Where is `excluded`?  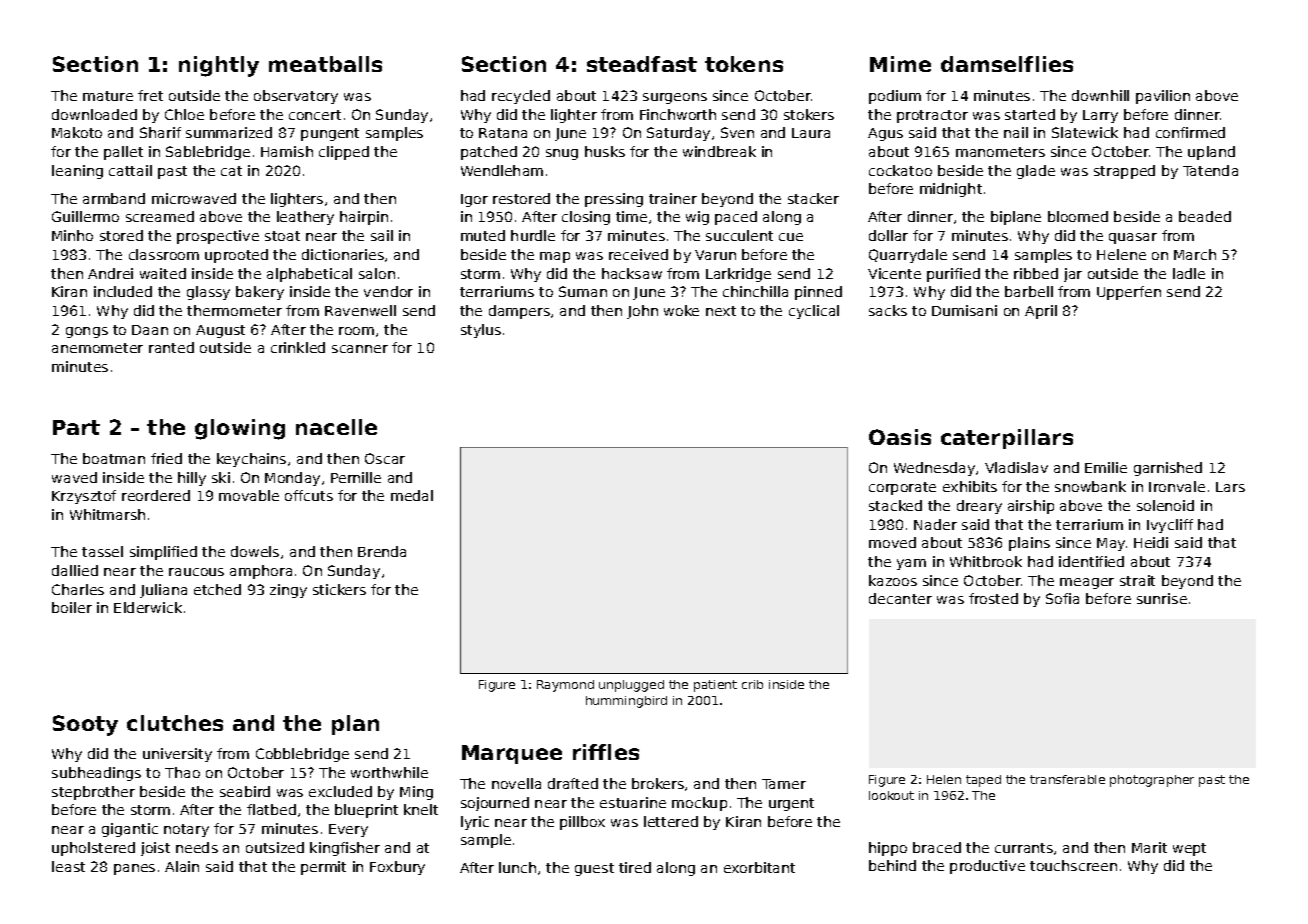
excluded is located at coordinates (340, 791).
